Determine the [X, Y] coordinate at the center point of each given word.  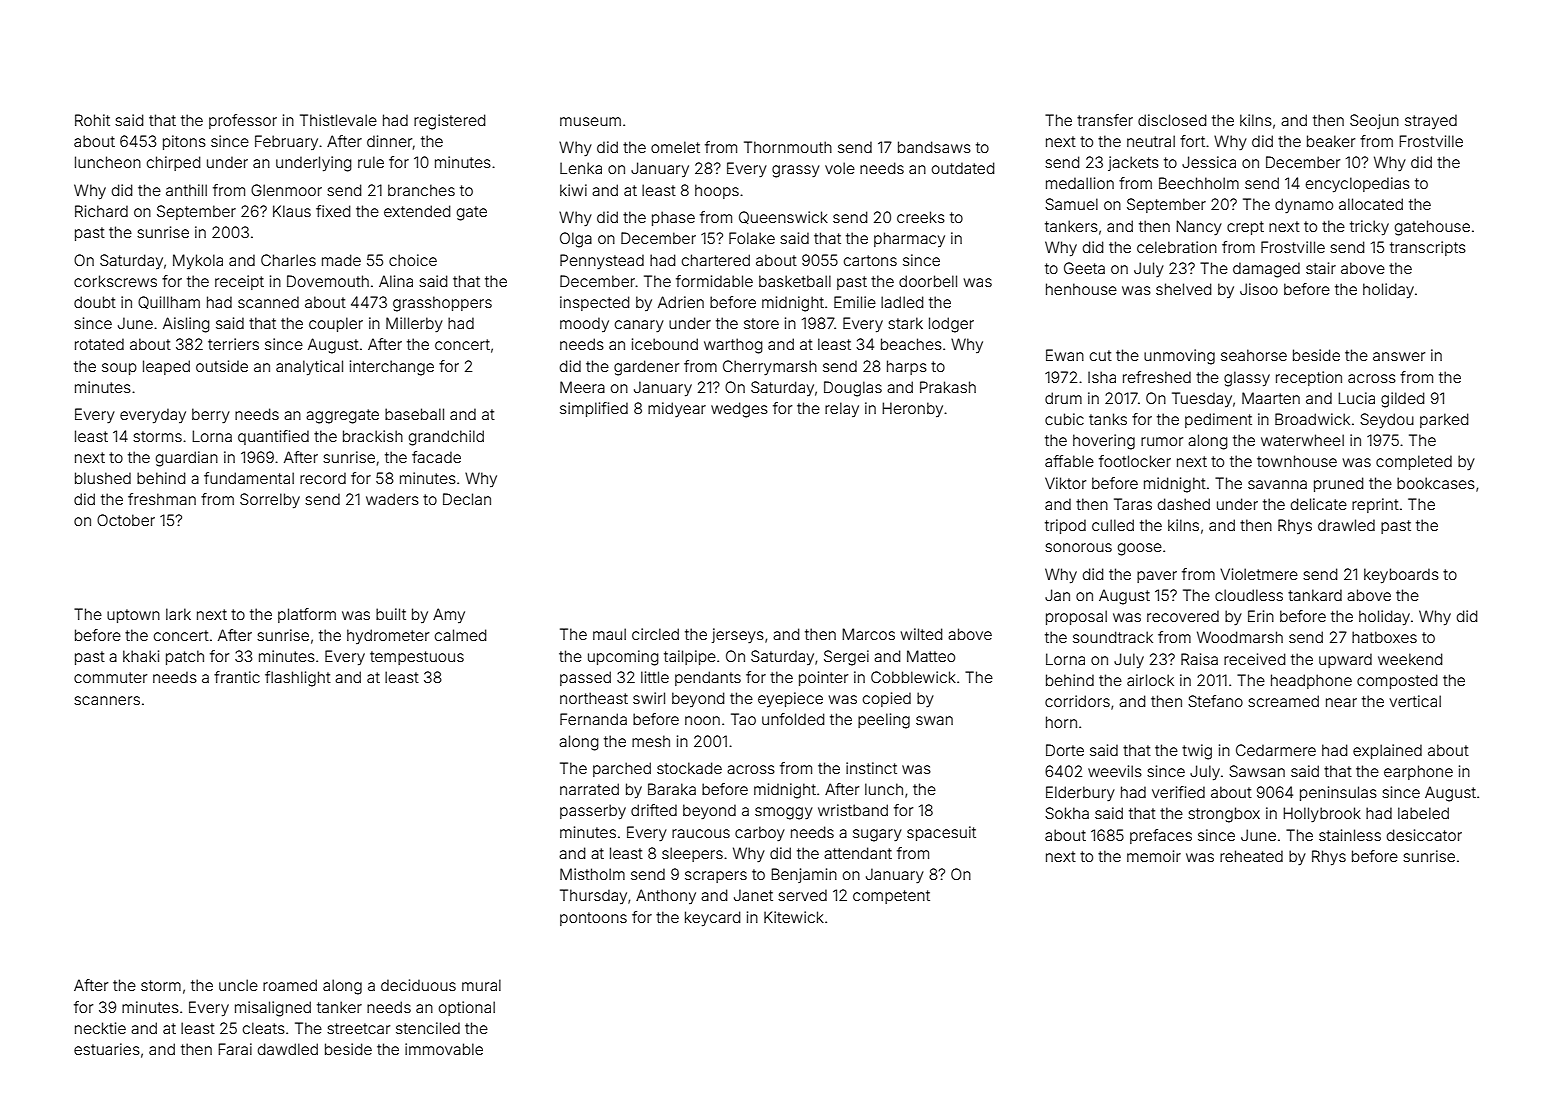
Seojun [1374, 121]
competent [891, 897]
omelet [675, 147]
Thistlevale [338, 120]
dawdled [288, 1049]
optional [467, 1008]
